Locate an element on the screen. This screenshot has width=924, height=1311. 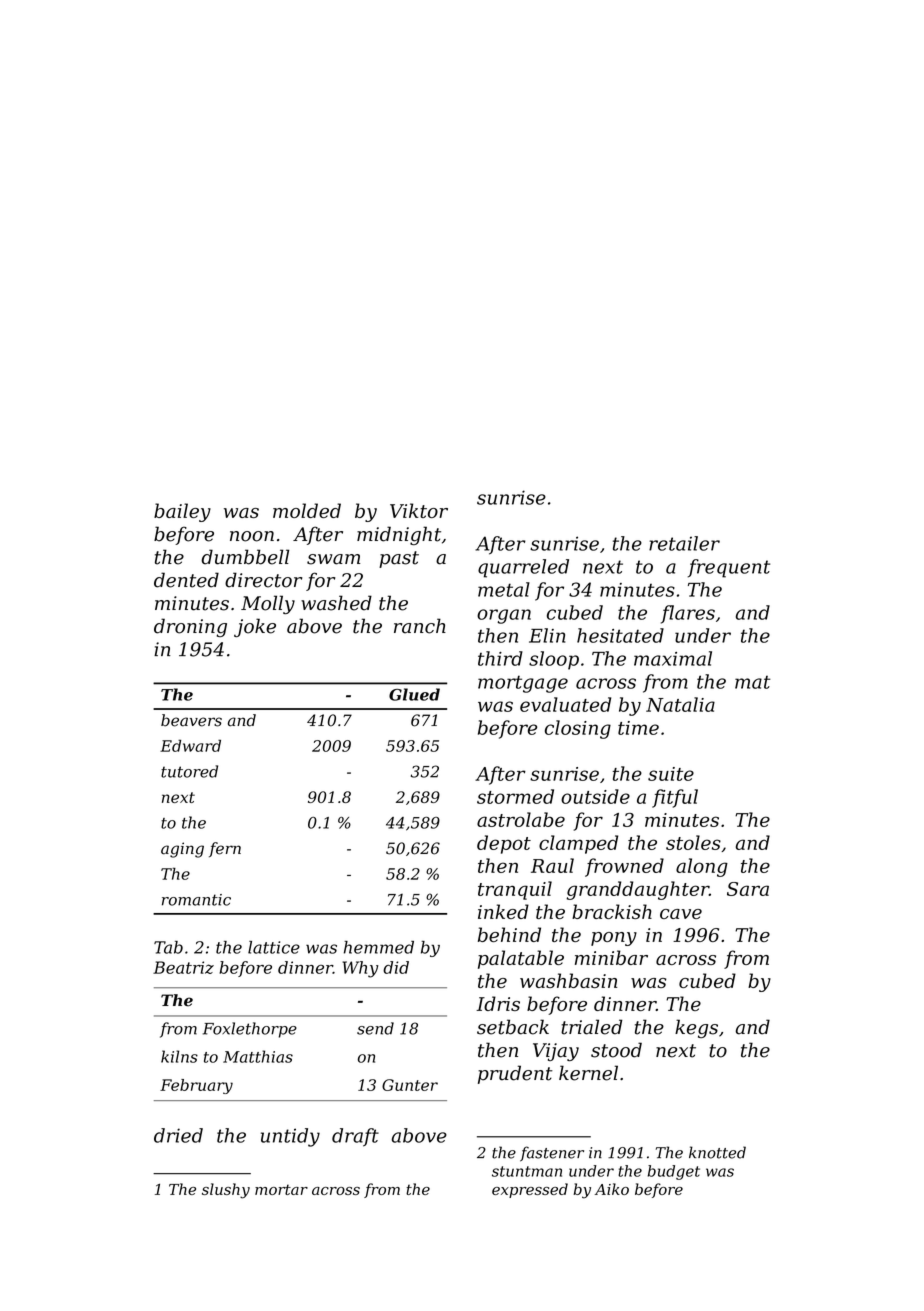
quarreled is located at coordinates (523, 568).
